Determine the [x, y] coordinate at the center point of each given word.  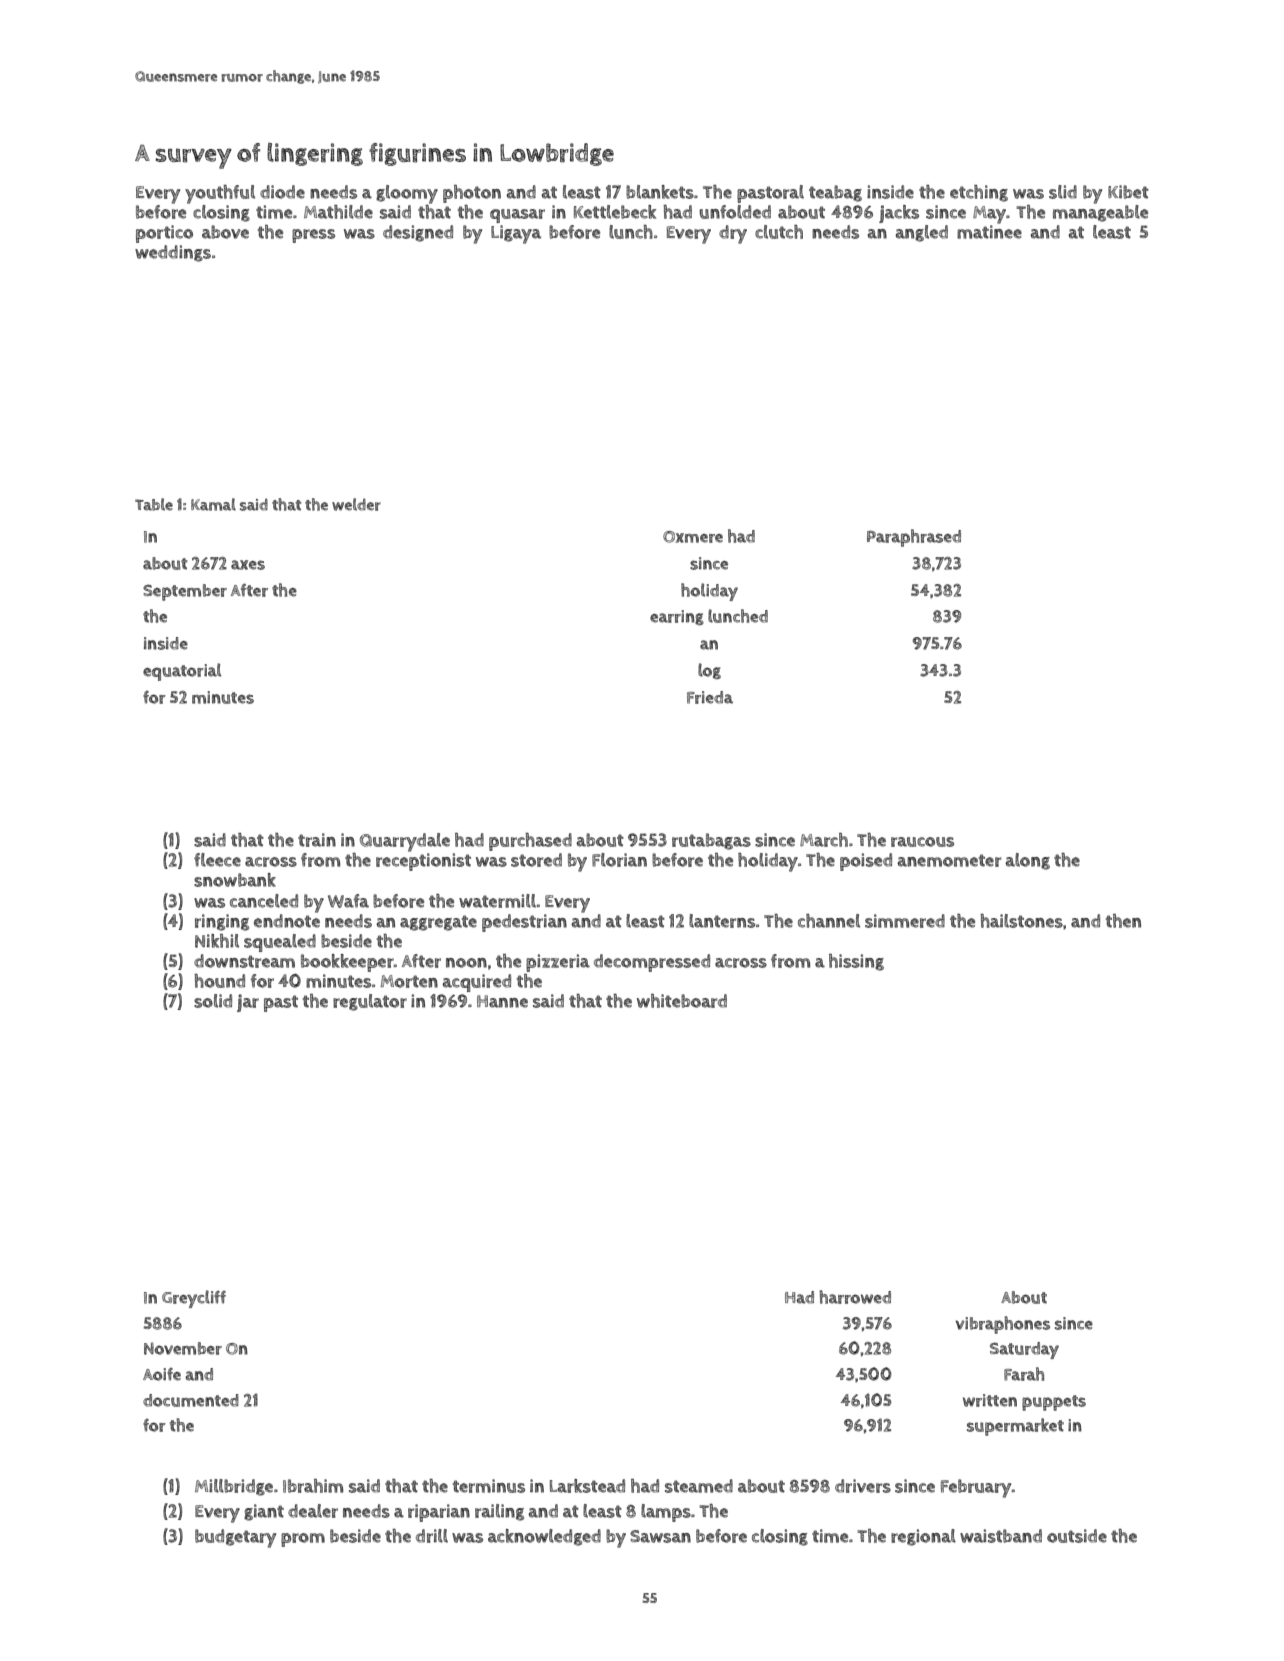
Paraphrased [914, 538]
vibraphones [1002, 1325]
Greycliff [194, 1299]
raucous [922, 842]
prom [303, 1540]
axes [248, 565]
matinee [989, 232]
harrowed [855, 1297]
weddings [173, 253]
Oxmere [693, 537]
